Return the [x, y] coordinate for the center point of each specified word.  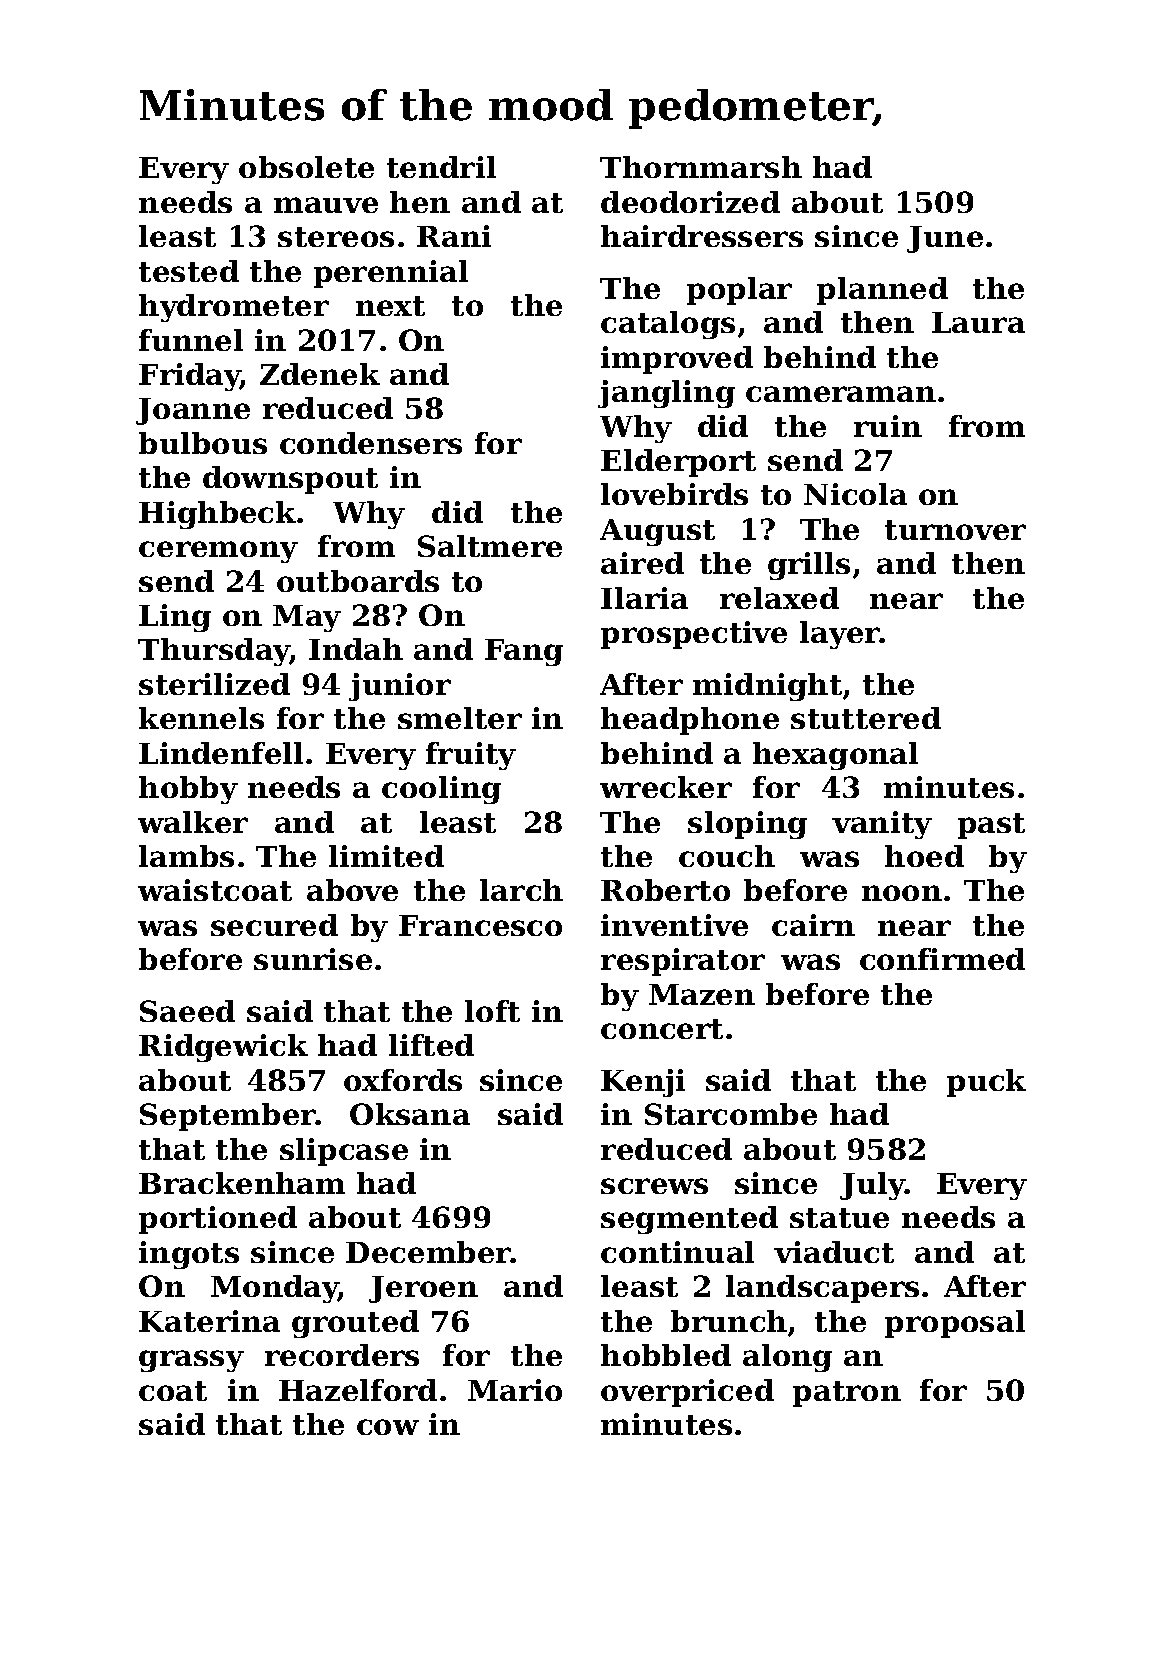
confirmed [942, 959]
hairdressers [702, 236]
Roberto [665, 890]
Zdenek [320, 374]
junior [400, 687]
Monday [275, 1289]
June [945, 239]
